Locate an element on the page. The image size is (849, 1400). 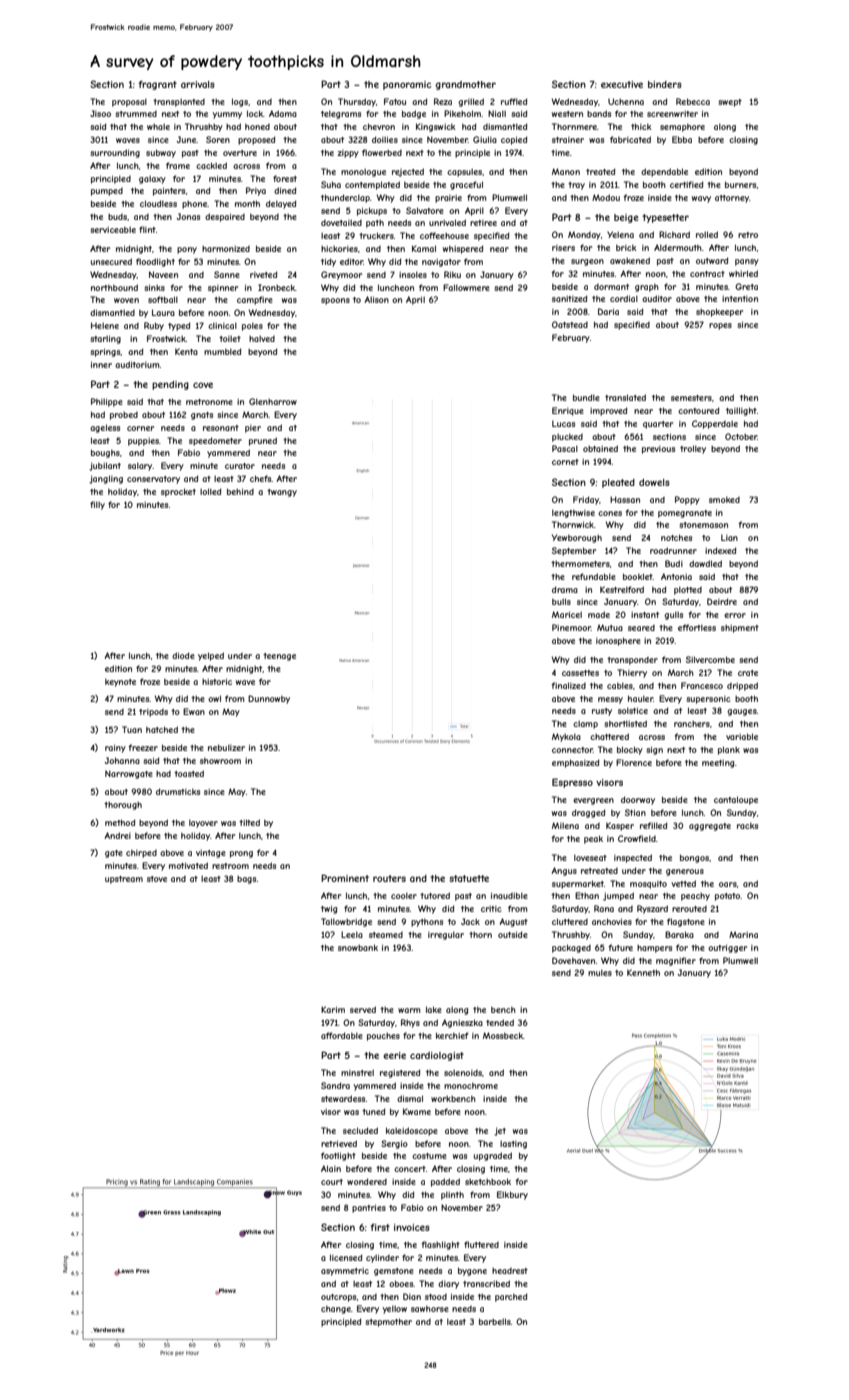
wavy is located at coordinates (701, 199).
